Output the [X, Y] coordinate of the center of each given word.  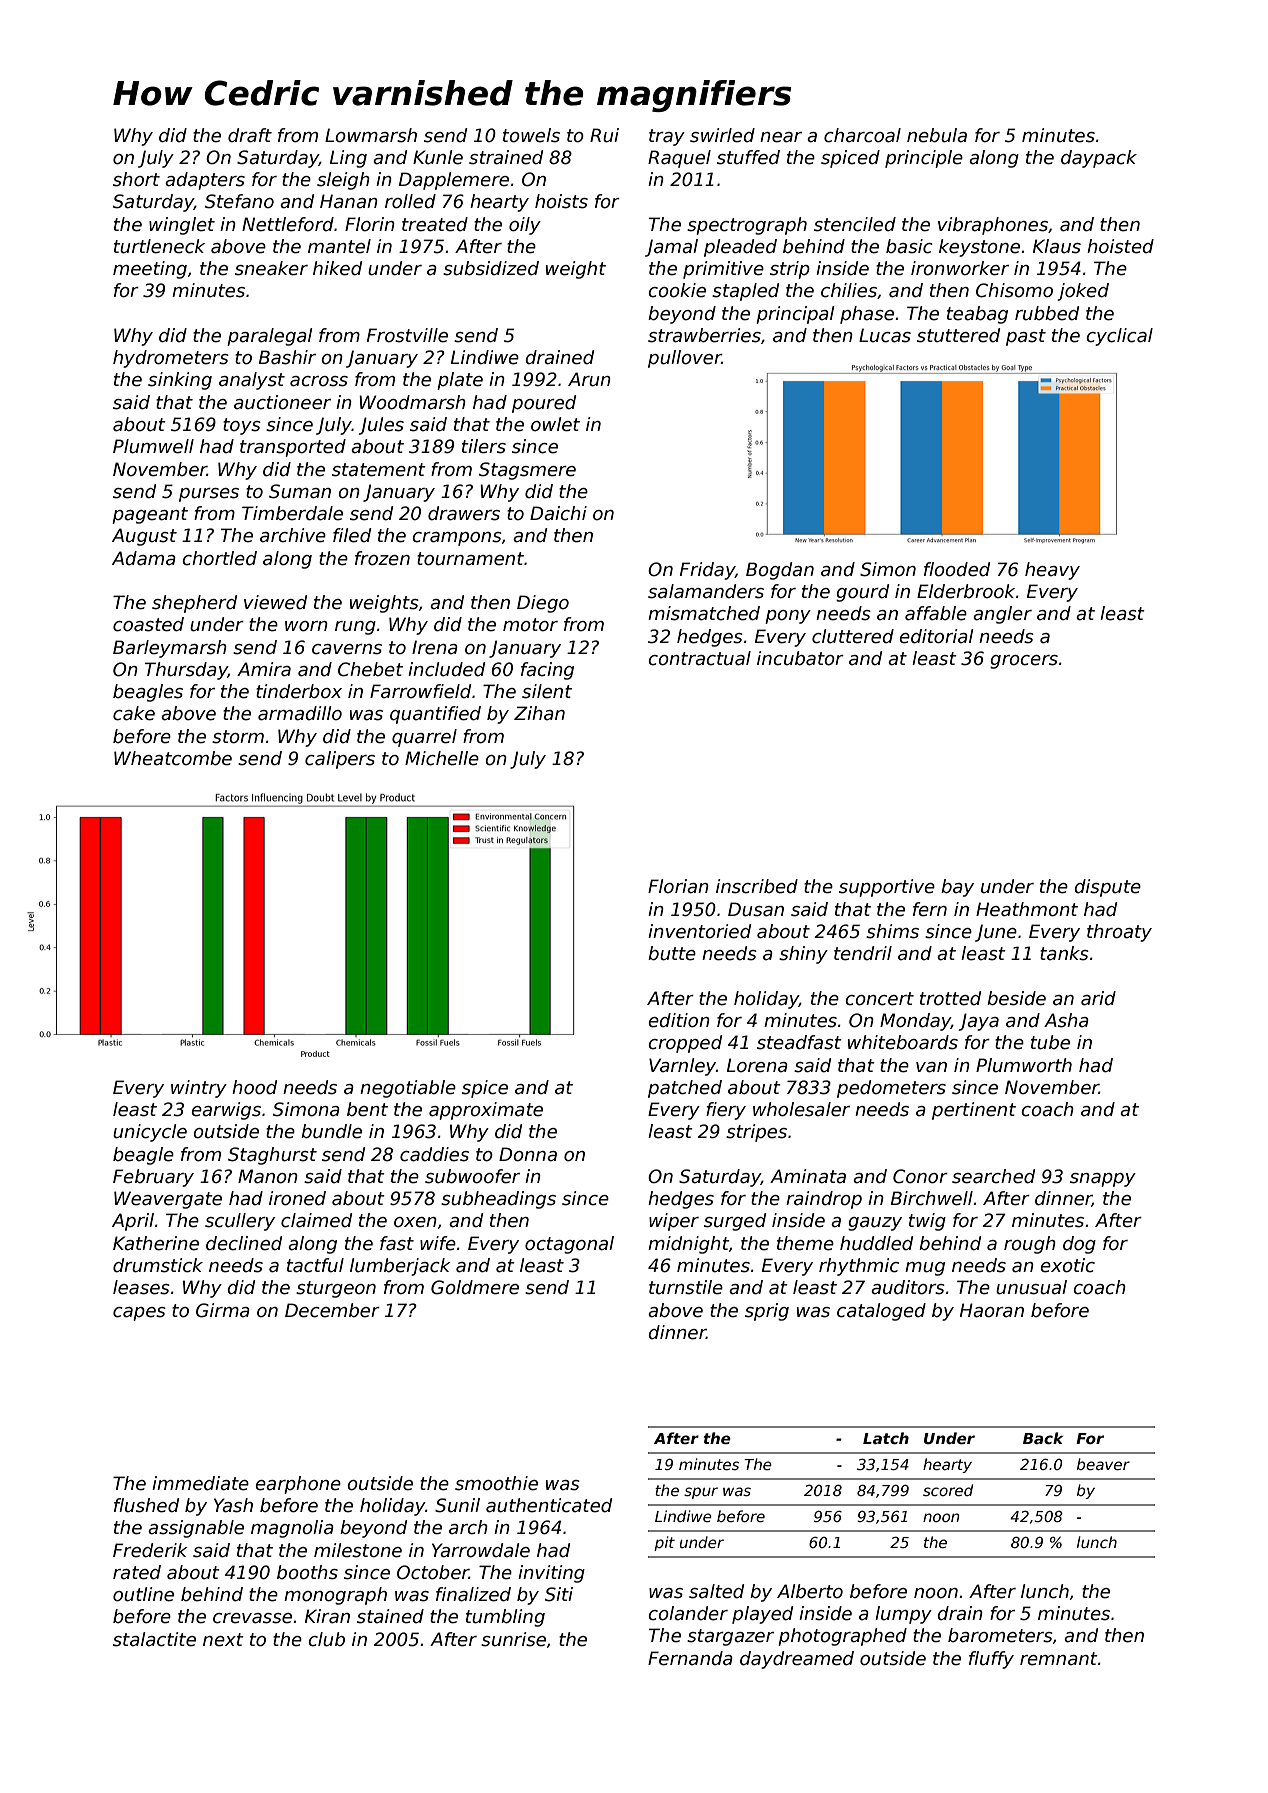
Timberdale [292, 513]
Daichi [558, 513]
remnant [1059, 1659]
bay [957, 888]
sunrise [513, 1639]
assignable [196, 1529]
